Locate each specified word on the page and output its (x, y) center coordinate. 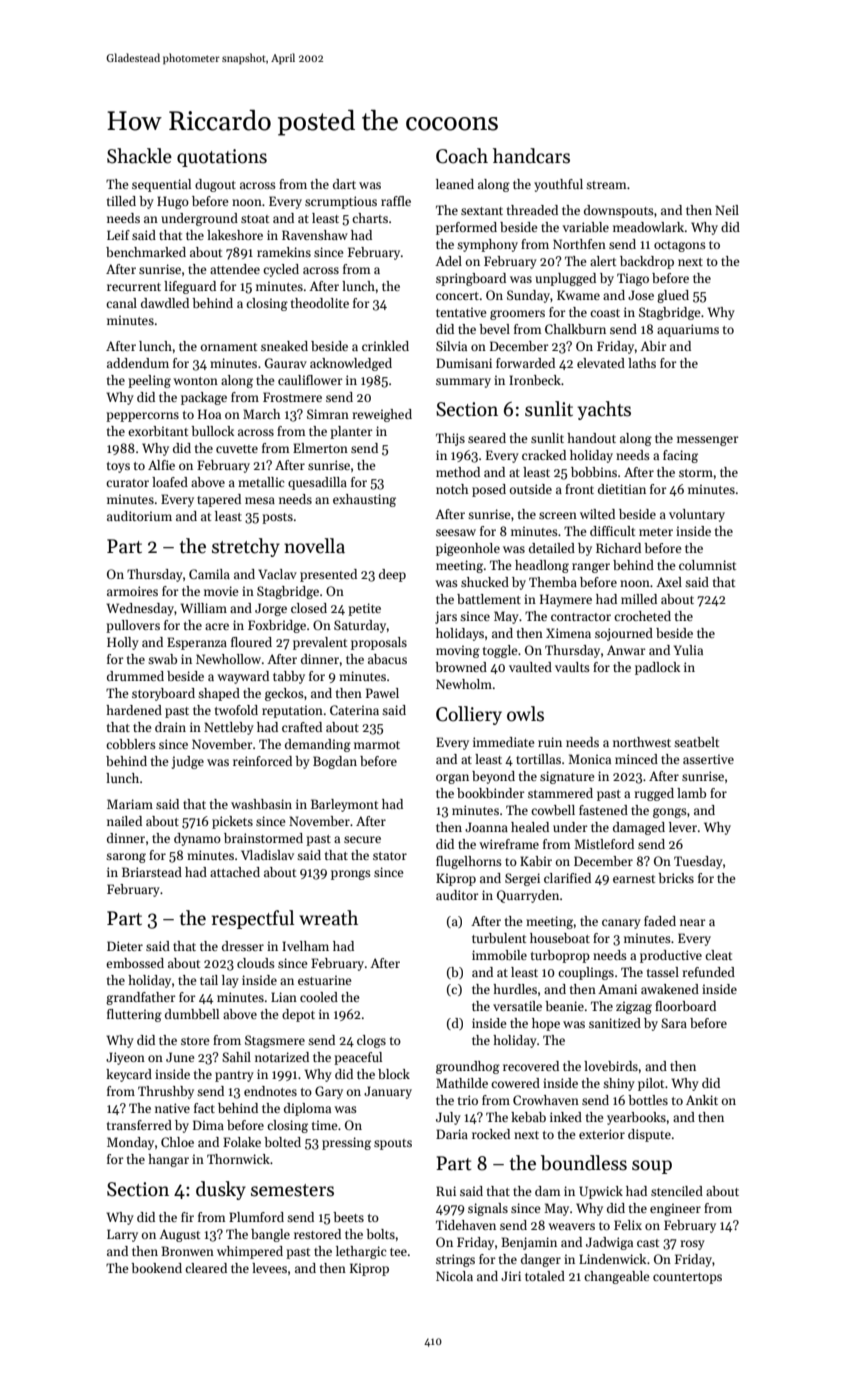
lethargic (361, 1252)
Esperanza (197, 643)
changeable (616, 1277)
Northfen (579, 244)
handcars (531, 156)
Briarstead (152, 872)
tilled (121, 201)
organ (452, 779)
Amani (617, 989)
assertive (708, 759)
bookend (156, 1268)
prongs (351, 875)
